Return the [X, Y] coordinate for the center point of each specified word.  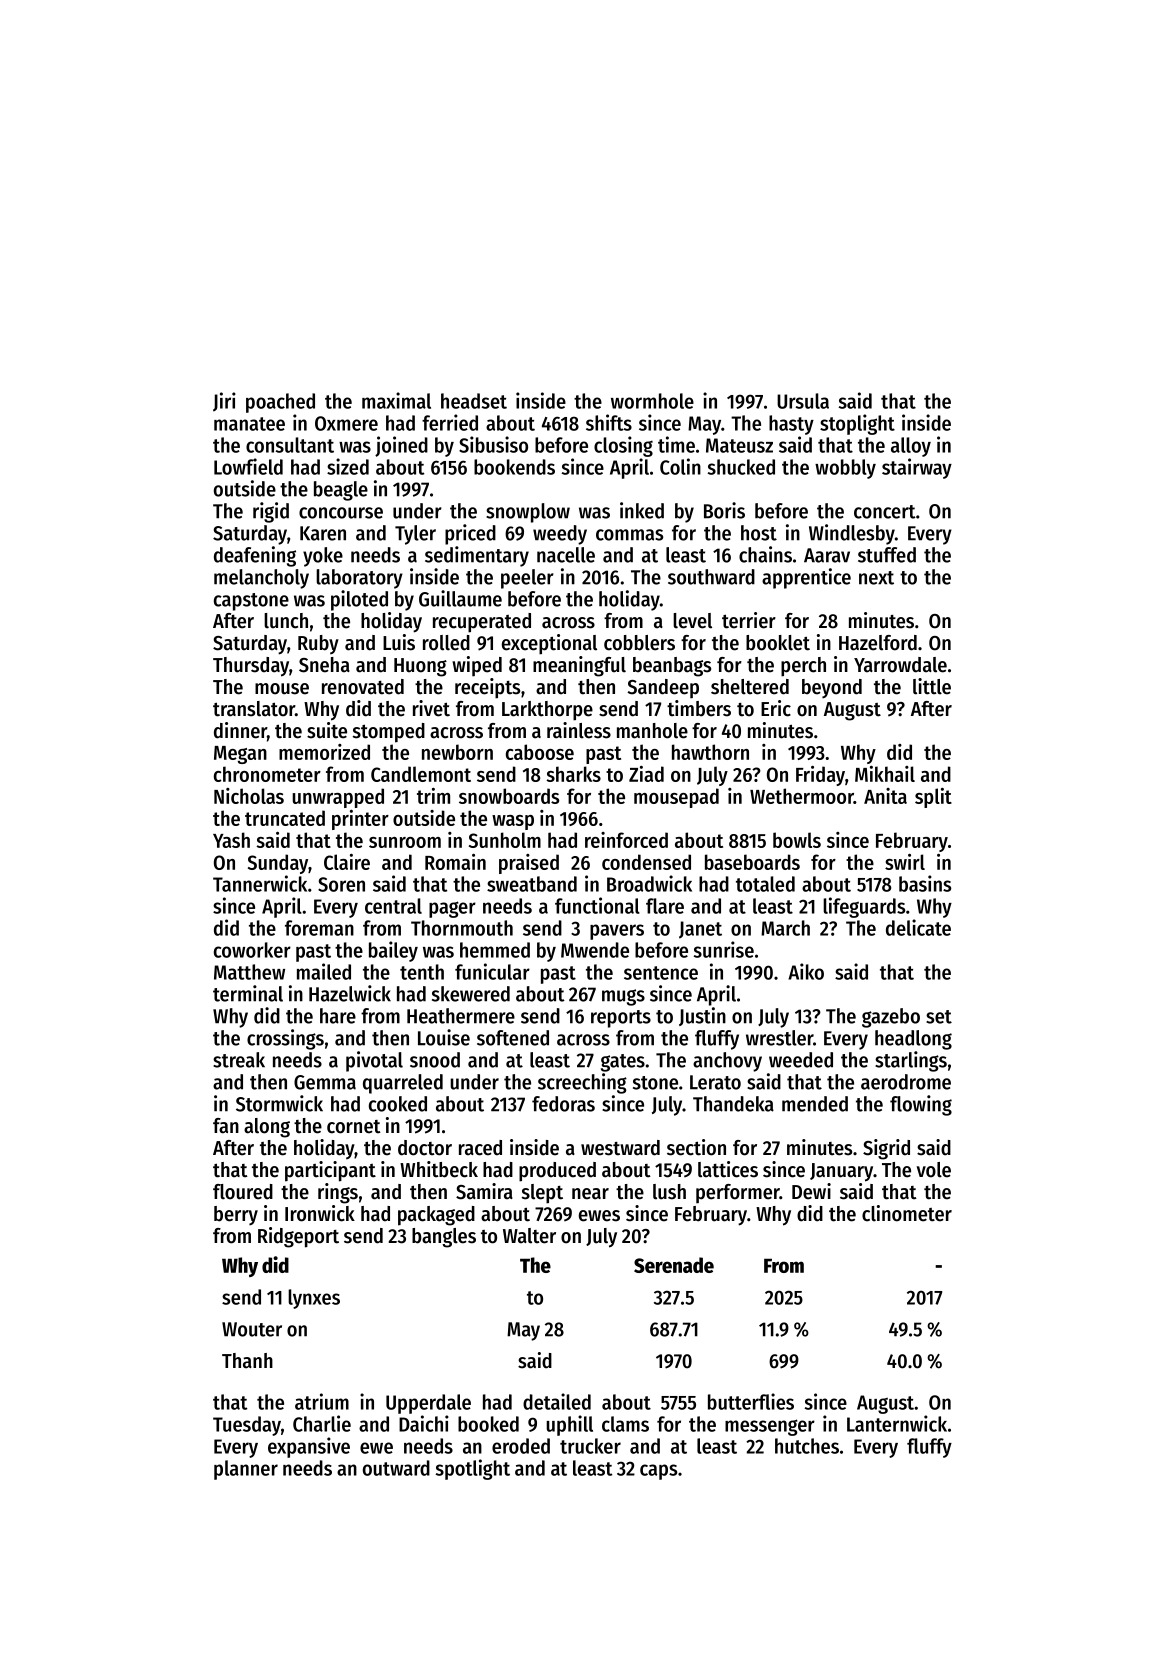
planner [246, 1470]
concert [885, 512]
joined [401, 446]
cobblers [639, 643]
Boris [724, 510]
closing [623, 446]
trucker [590, 1446]
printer [360, 820]
